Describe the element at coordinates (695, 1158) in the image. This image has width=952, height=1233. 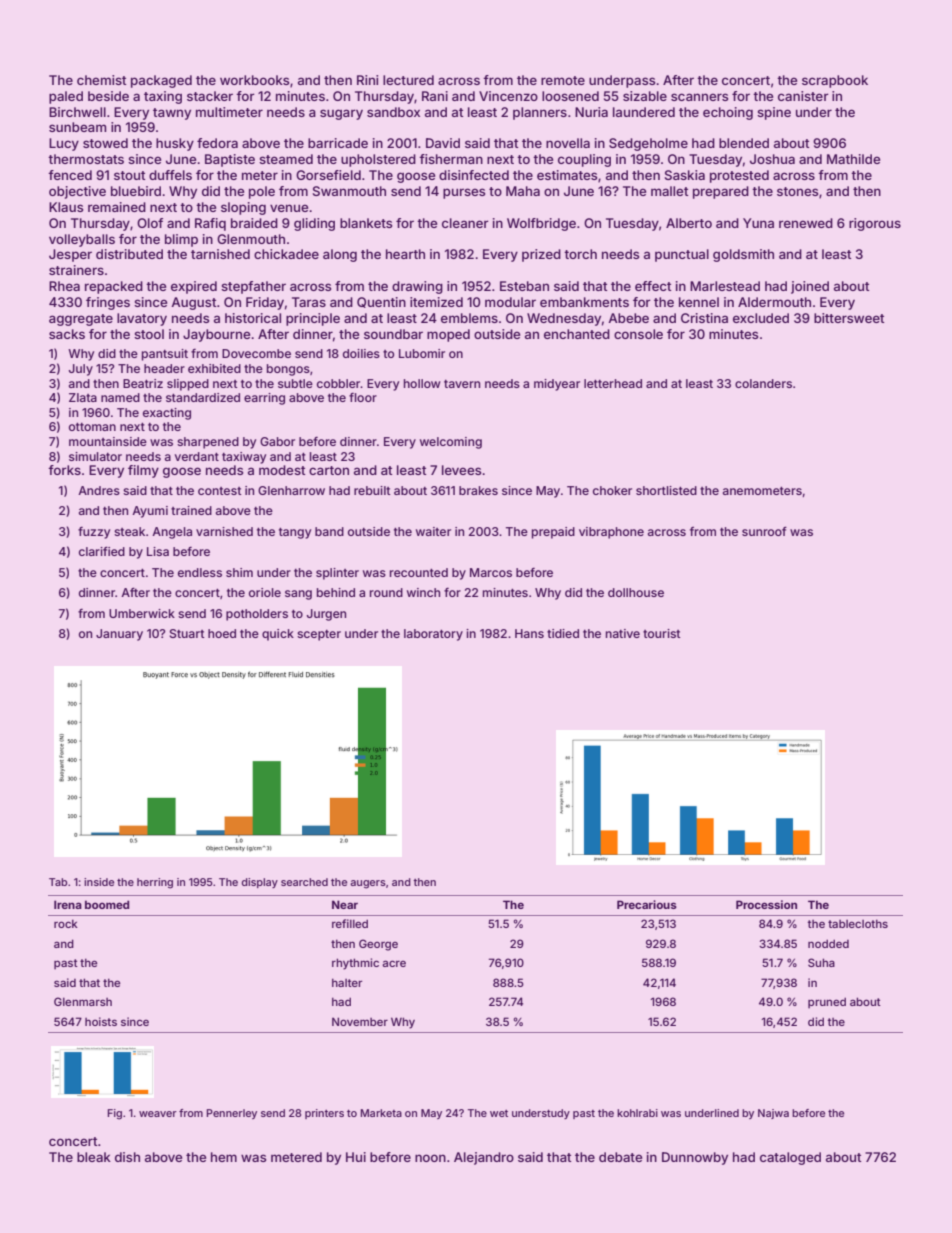
I see `Dunnowby` at that location.
